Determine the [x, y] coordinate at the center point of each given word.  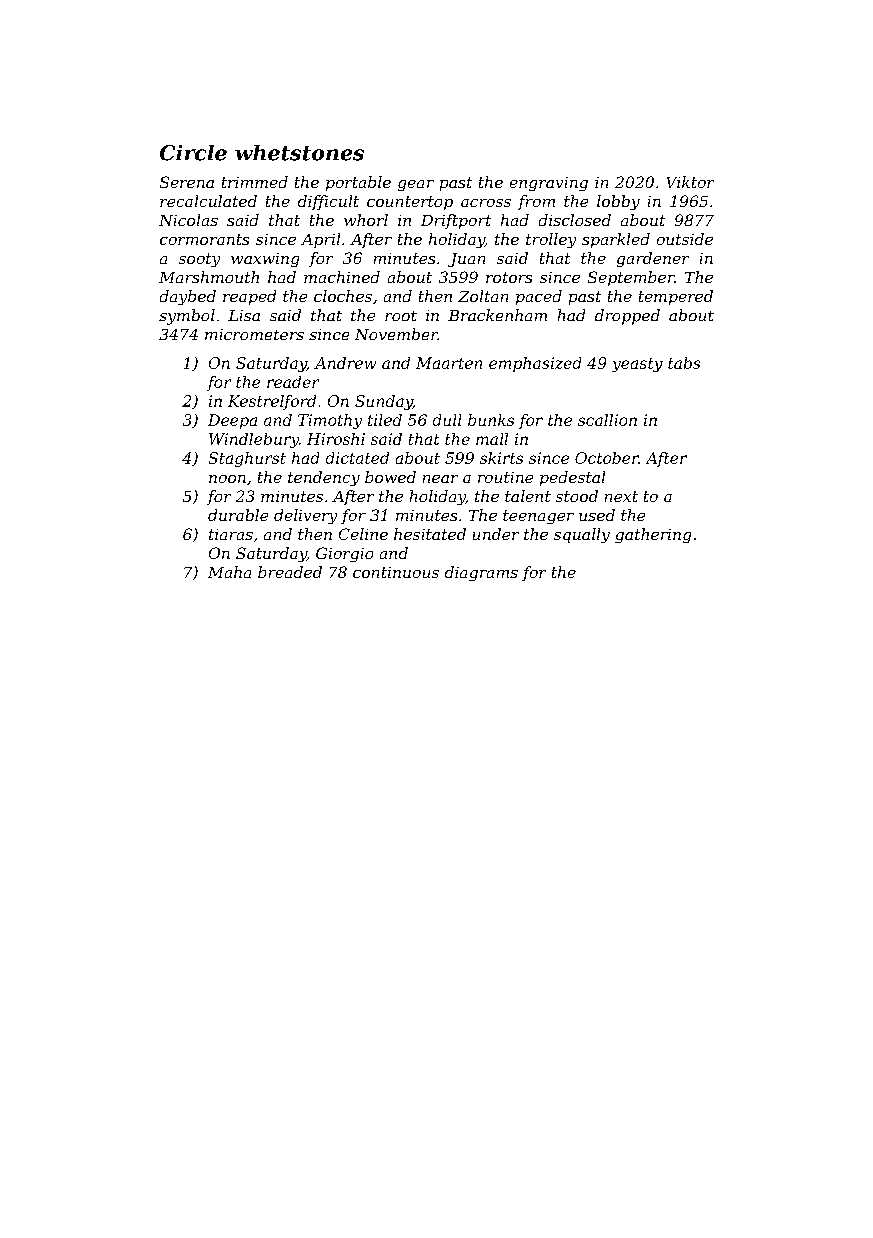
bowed [390, 477]
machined [342, 277]
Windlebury [254, 440]
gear [416, 185]
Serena [187, 182]
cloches [343, 296]
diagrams [481, 573]
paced [539, 297]
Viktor [690, 182]
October [607, 458]
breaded [290, 572]
